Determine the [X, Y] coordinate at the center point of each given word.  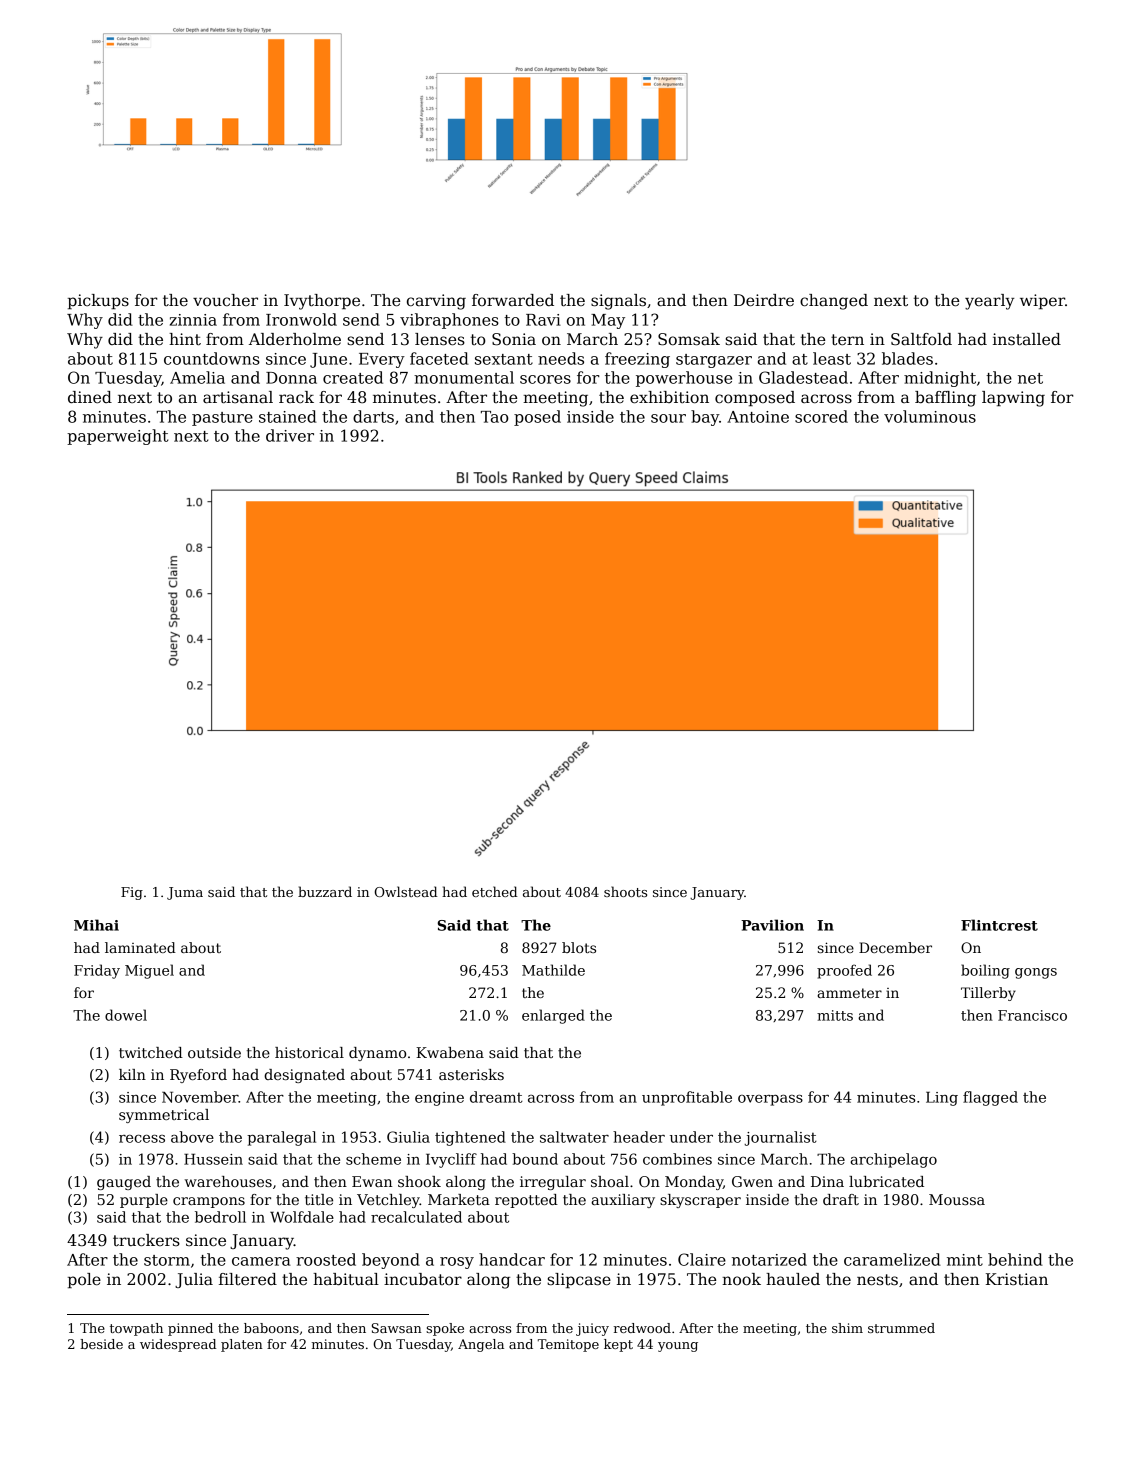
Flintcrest [999, 925]
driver [290, 435]
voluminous [930, 416]
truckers [146, 1240]
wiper [1042, 301]
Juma [185, 893]
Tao [495, 417]
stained [288, 416]
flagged [990, 1098]
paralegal [281, 1138]
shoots [625, 891]
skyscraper [700, 1201]
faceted [439, 358]
